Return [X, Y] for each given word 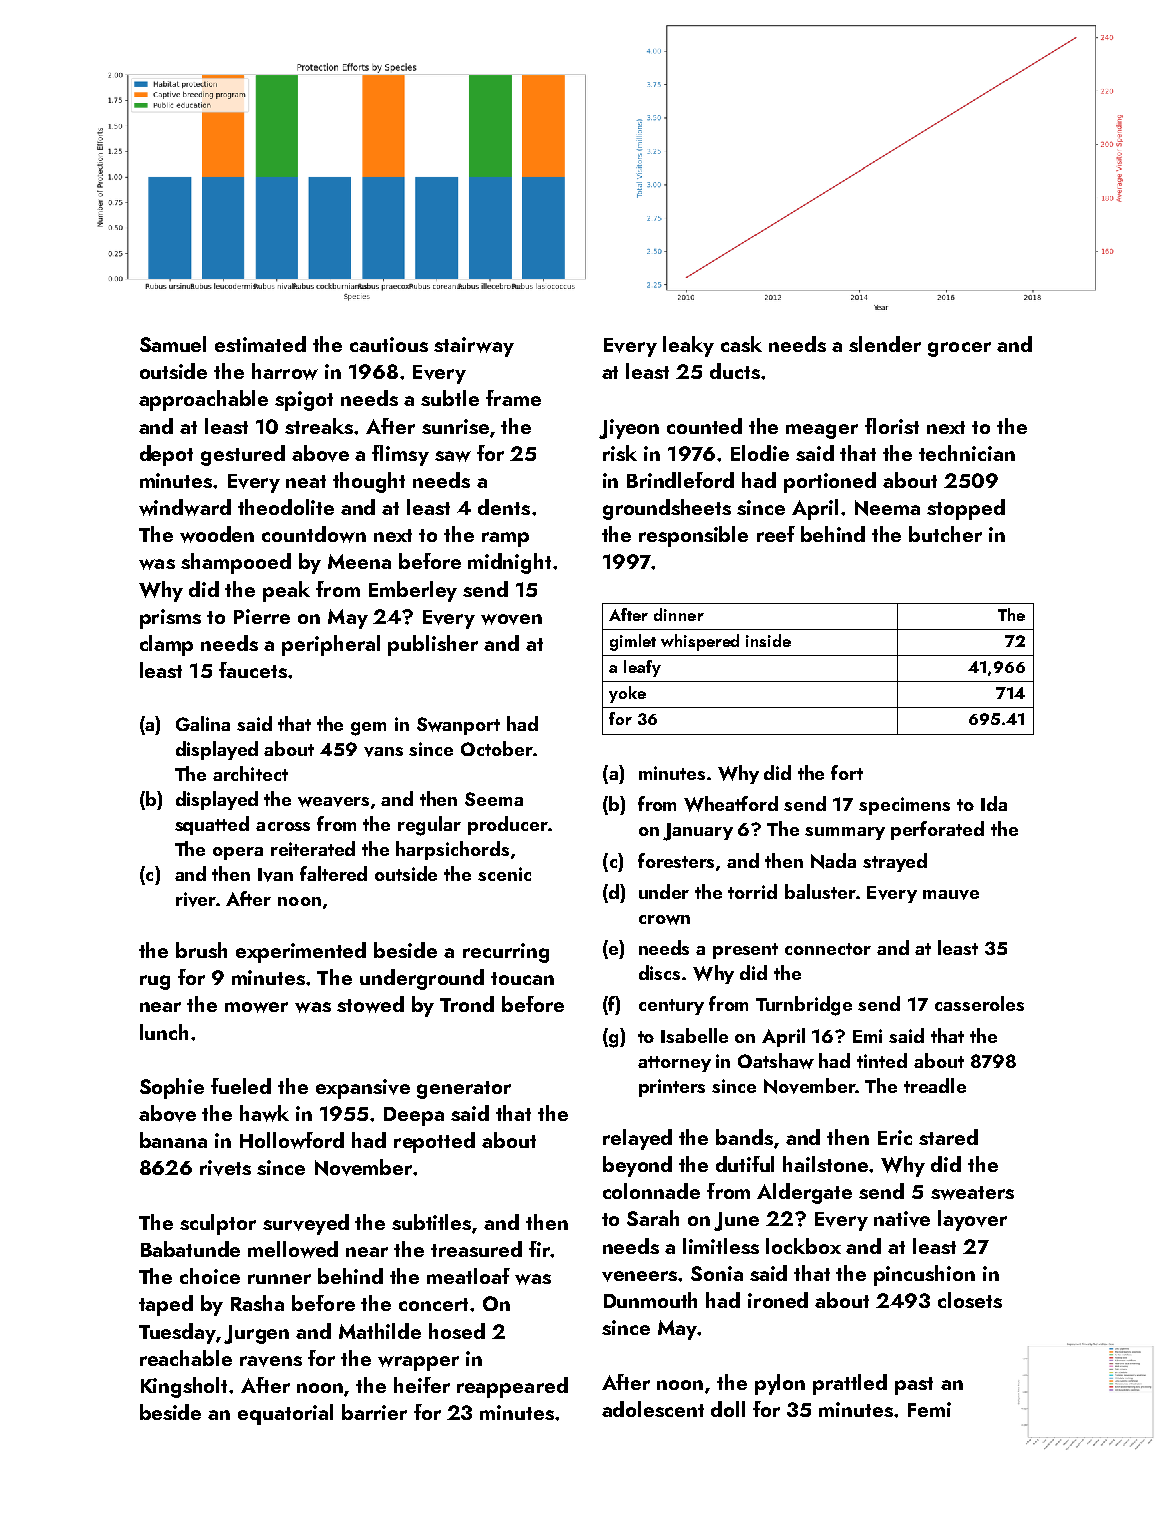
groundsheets [667, 509]
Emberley [413, 591]
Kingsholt [184, 1387]
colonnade [651, 1191]
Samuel [173, 344]
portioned [830, 482]
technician [967, 453]
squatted [212, 825]
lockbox [803, 1246]
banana [173, 1140]
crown [664, 920]
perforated [937, 830]
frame [513, 398]
